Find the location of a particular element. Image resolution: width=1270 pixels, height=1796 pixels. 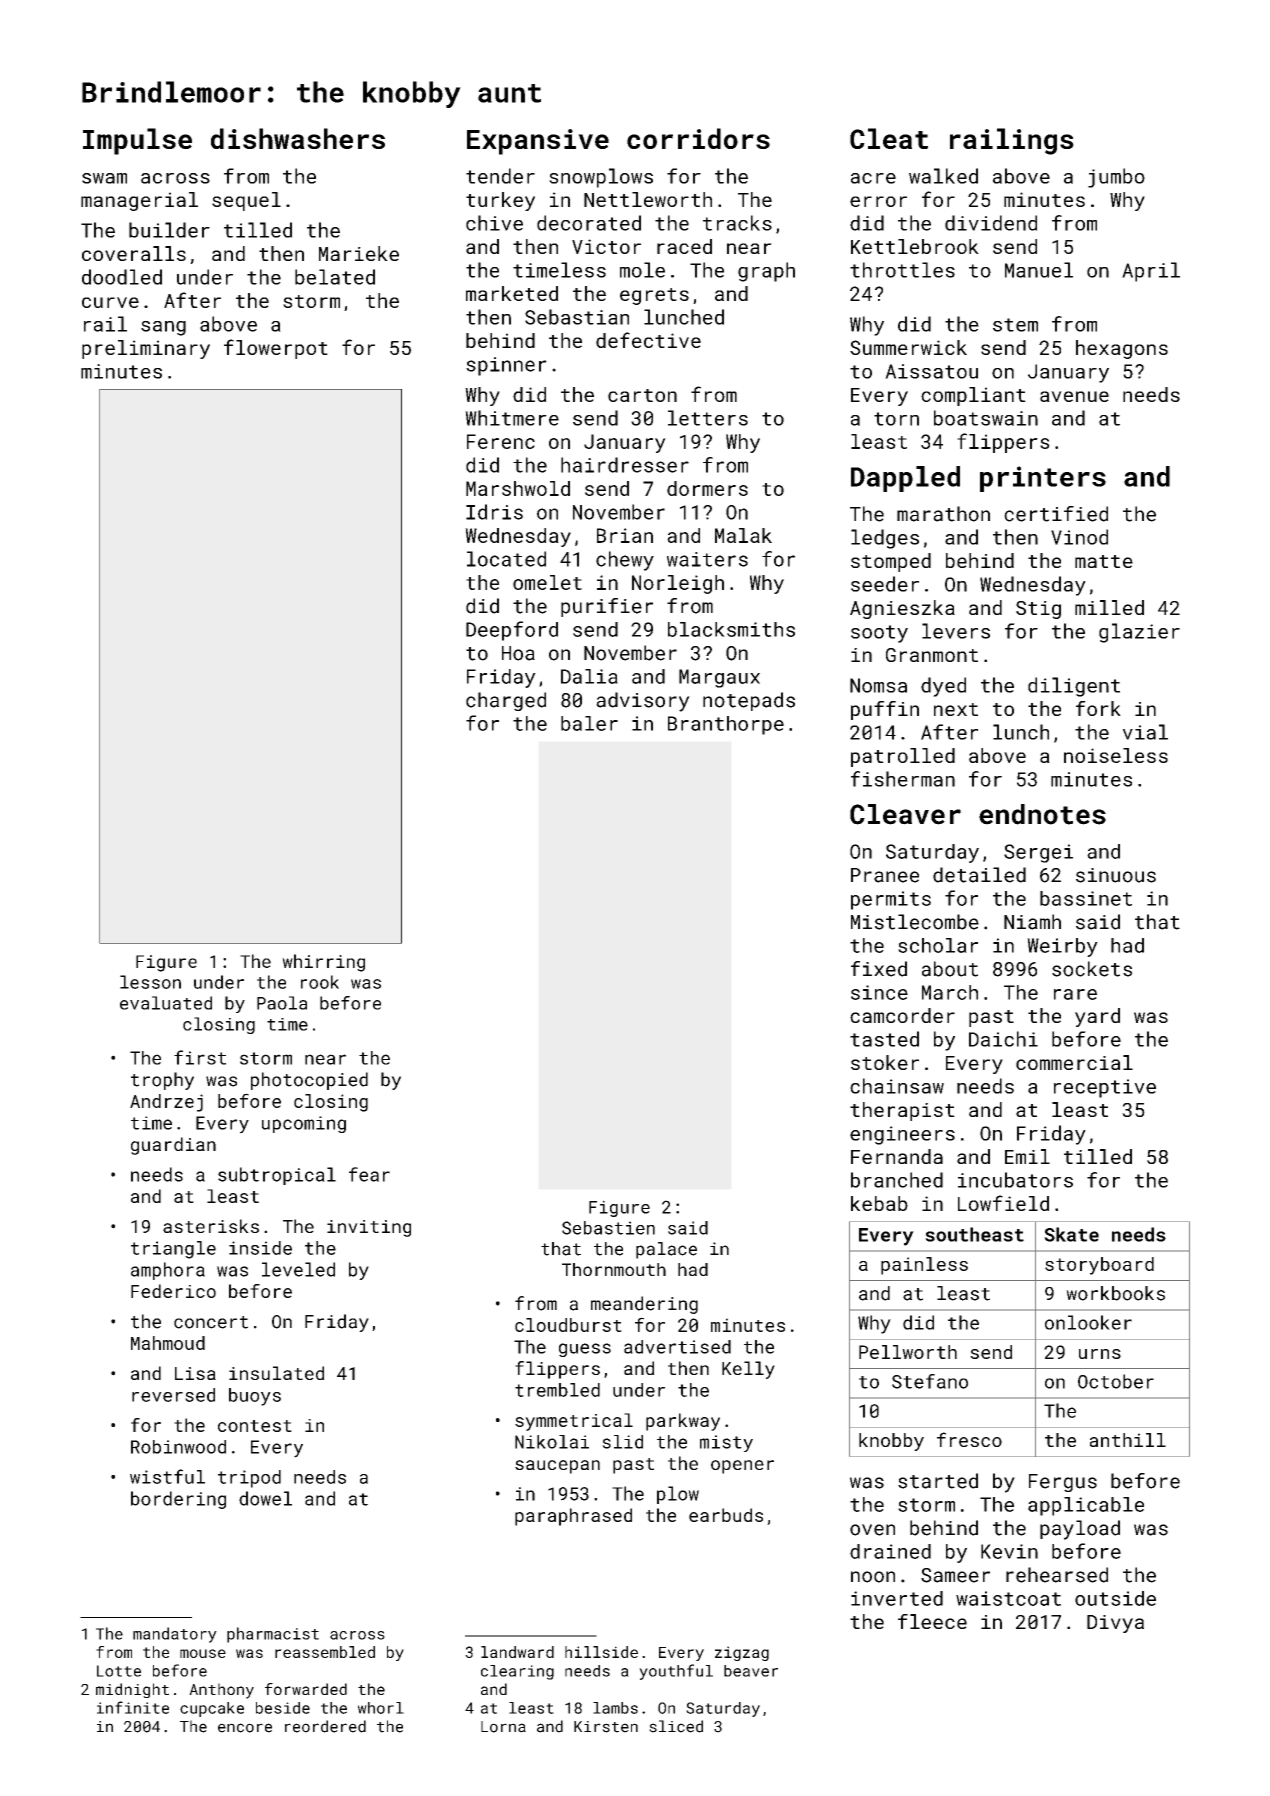

jumbo is located at coordinates (1116, 178).
